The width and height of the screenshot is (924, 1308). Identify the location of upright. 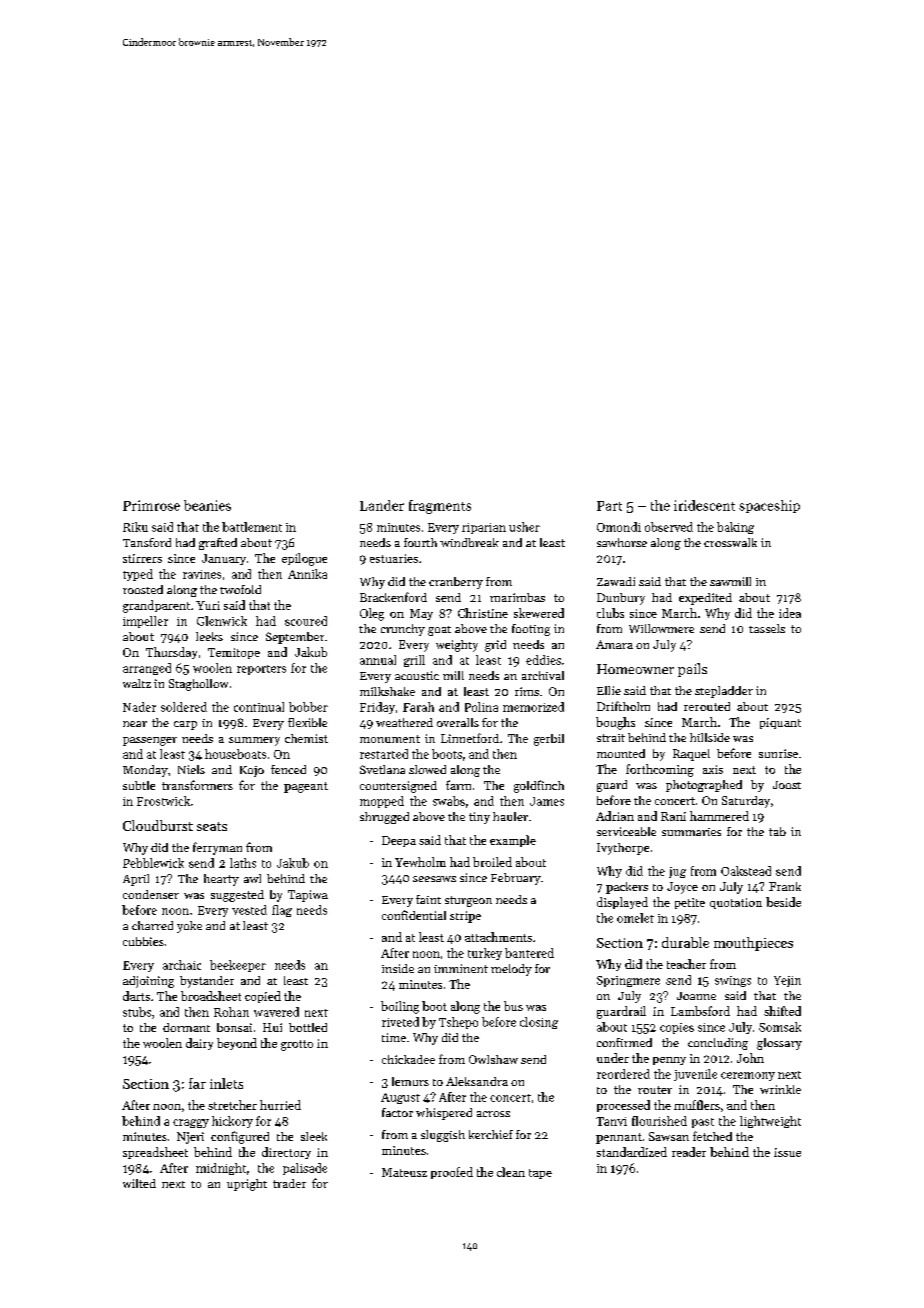
(247, 1185).
